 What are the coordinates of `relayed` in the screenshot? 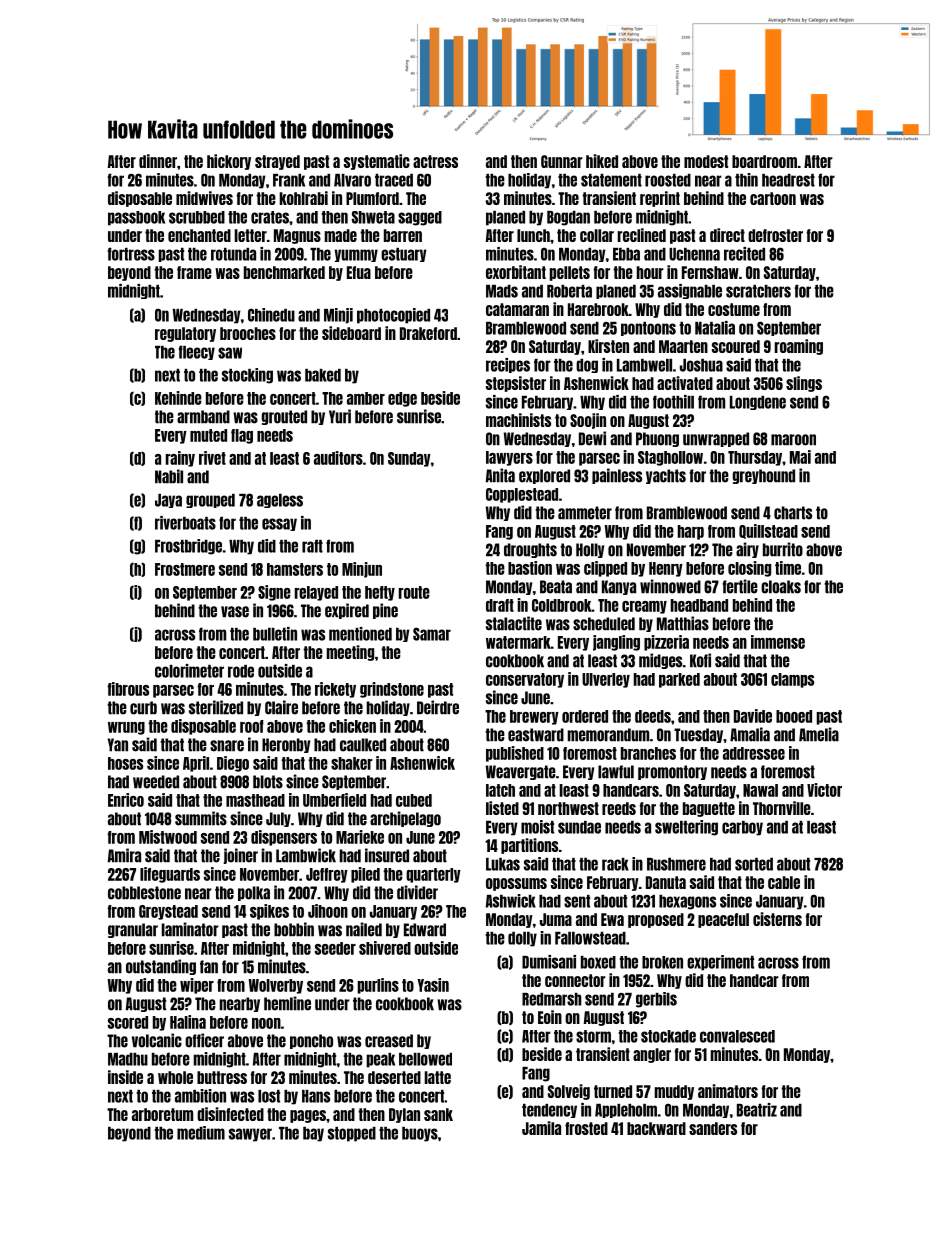 It's located at (316, 593).
